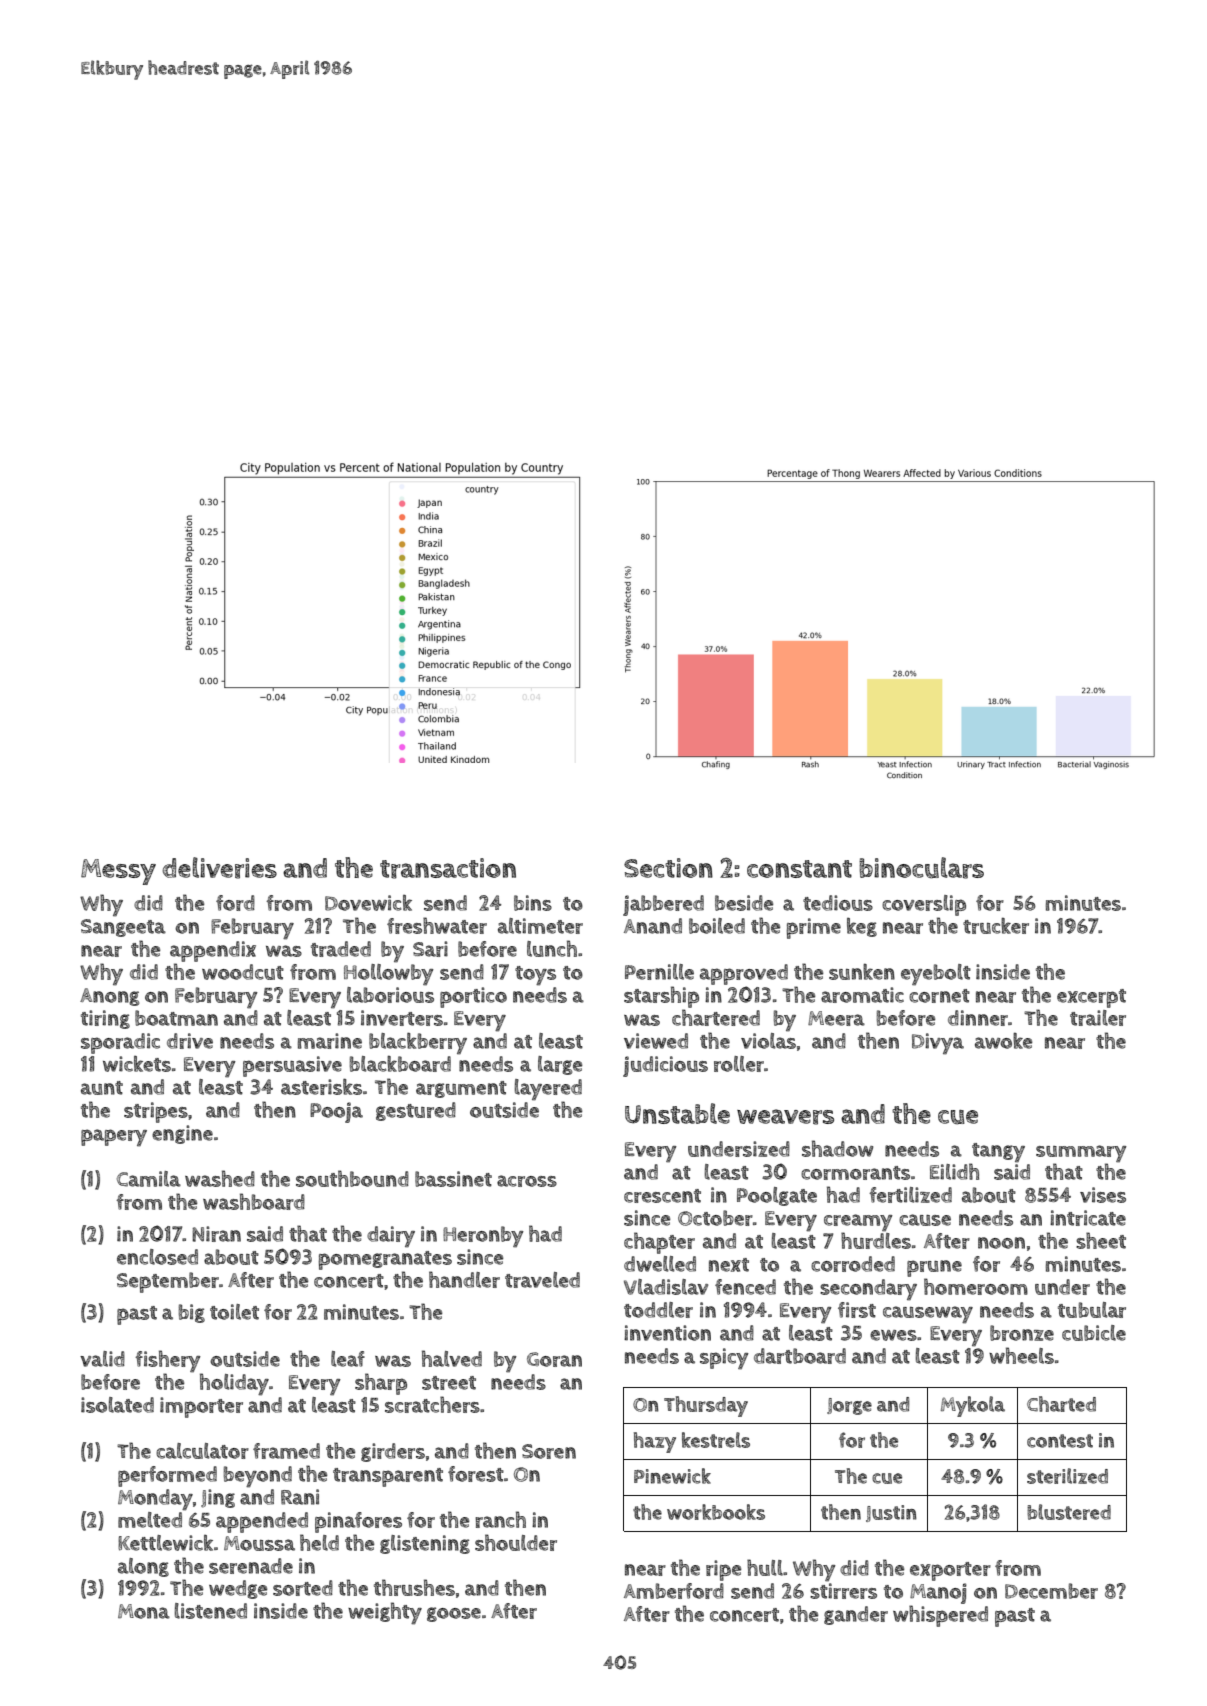 The image size is (1207, 1706). What do you see at coordinates (954, 1171) in the screenshot?
I see `Eilidh` at bounding box center [954, 1171].
